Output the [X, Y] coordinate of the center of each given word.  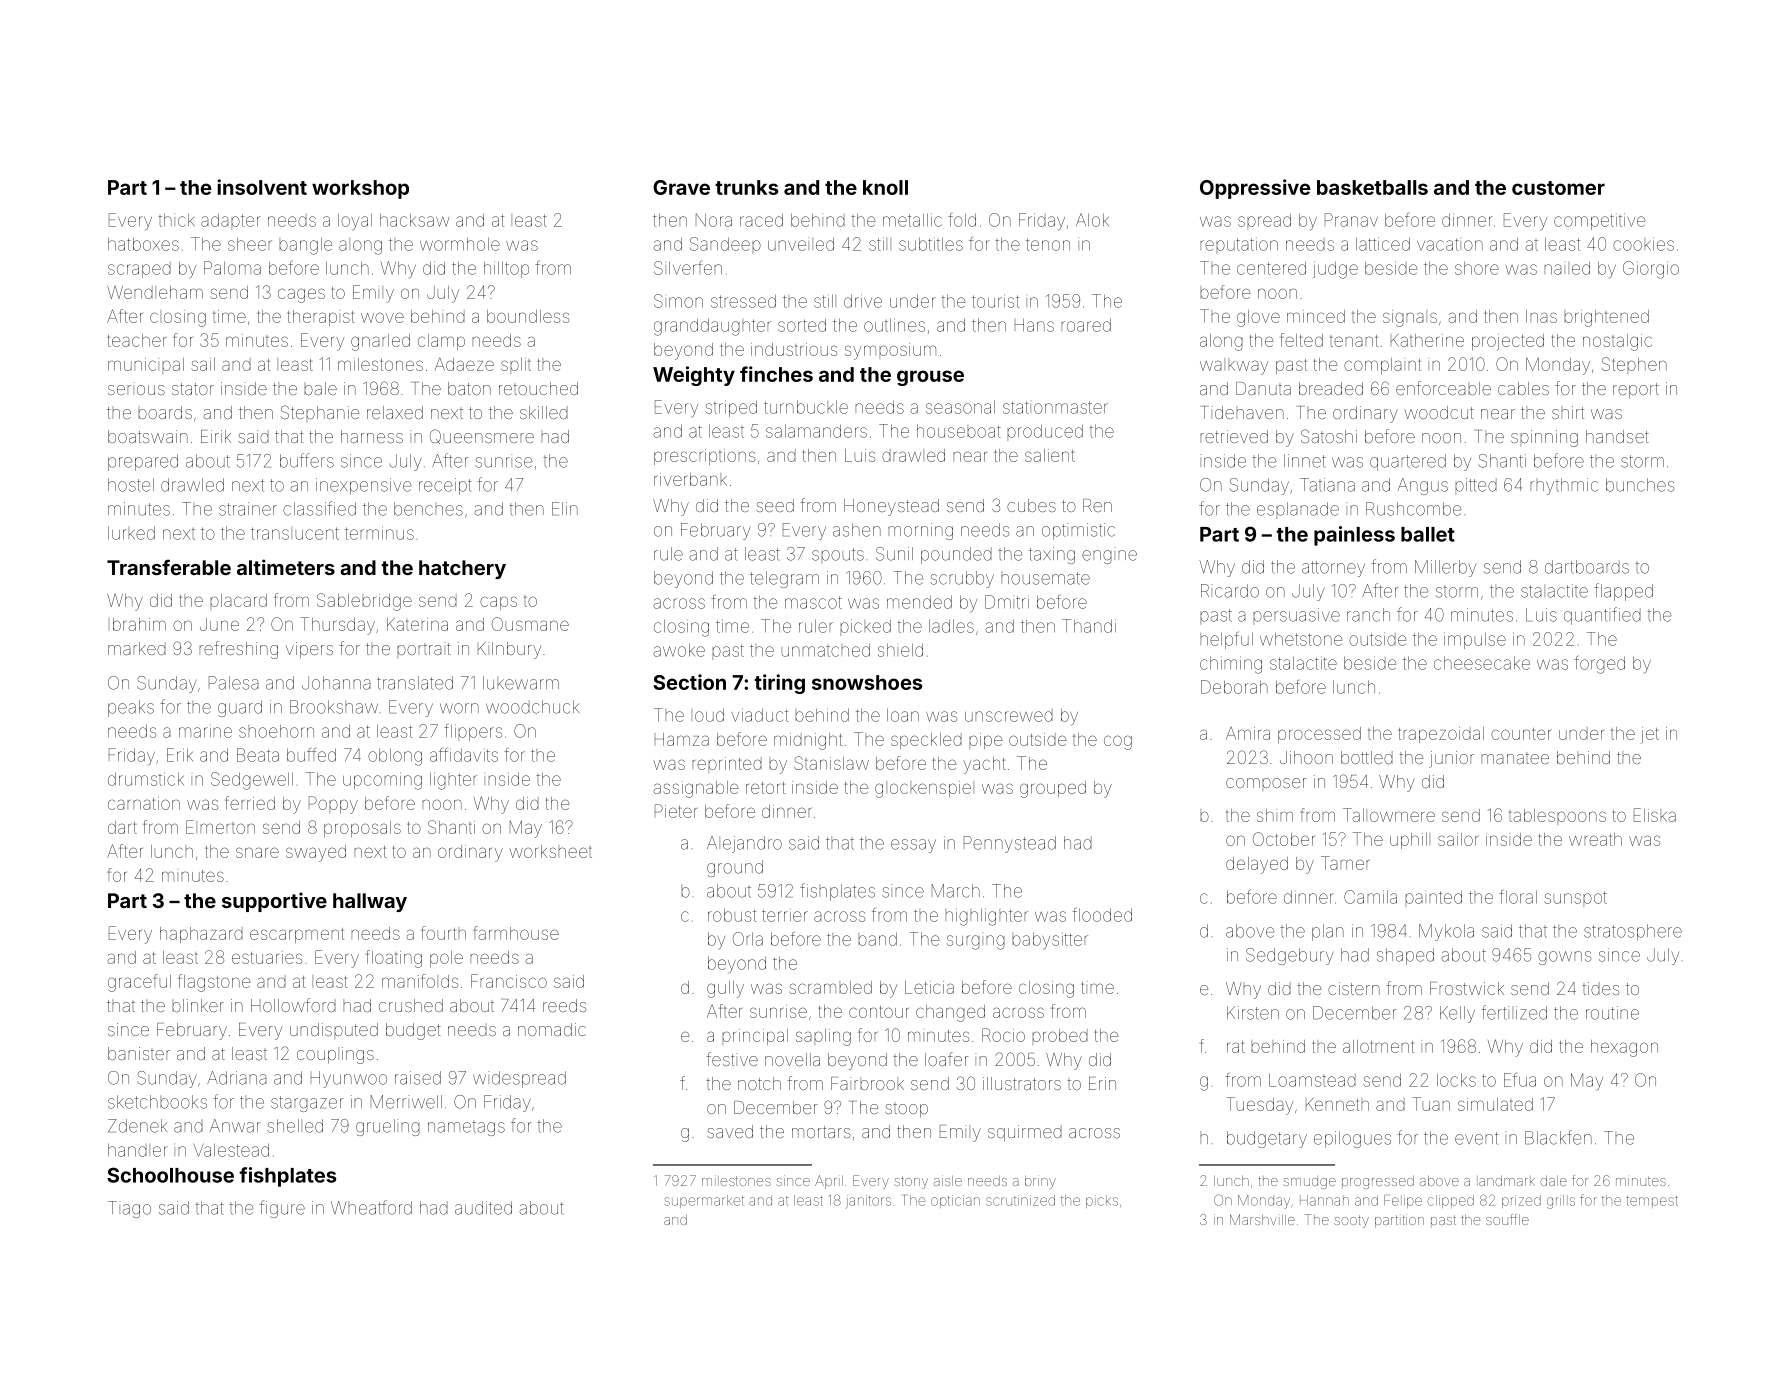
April [829, 1182]
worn [459, 708]
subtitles [931, 244]
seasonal [960, 407]
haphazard [201, 935]
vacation [1450, 244]
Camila [1370, 897]
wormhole [460, 244]
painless [1354, 536]
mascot [813, 602]
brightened [1606, 318]
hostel [131, 485]
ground [735, 868]
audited [483, 1208]
